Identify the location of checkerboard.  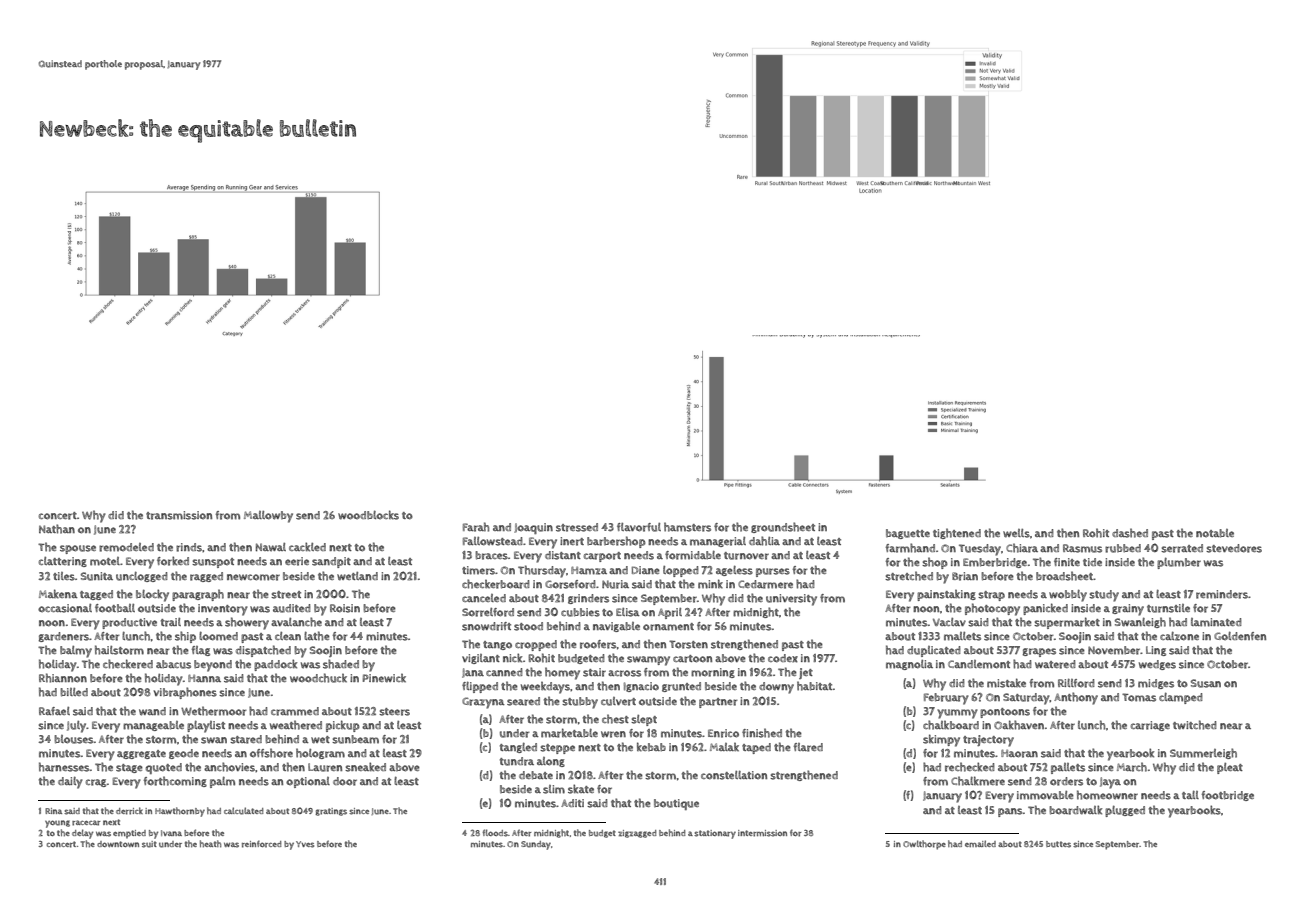
(496, 584).
